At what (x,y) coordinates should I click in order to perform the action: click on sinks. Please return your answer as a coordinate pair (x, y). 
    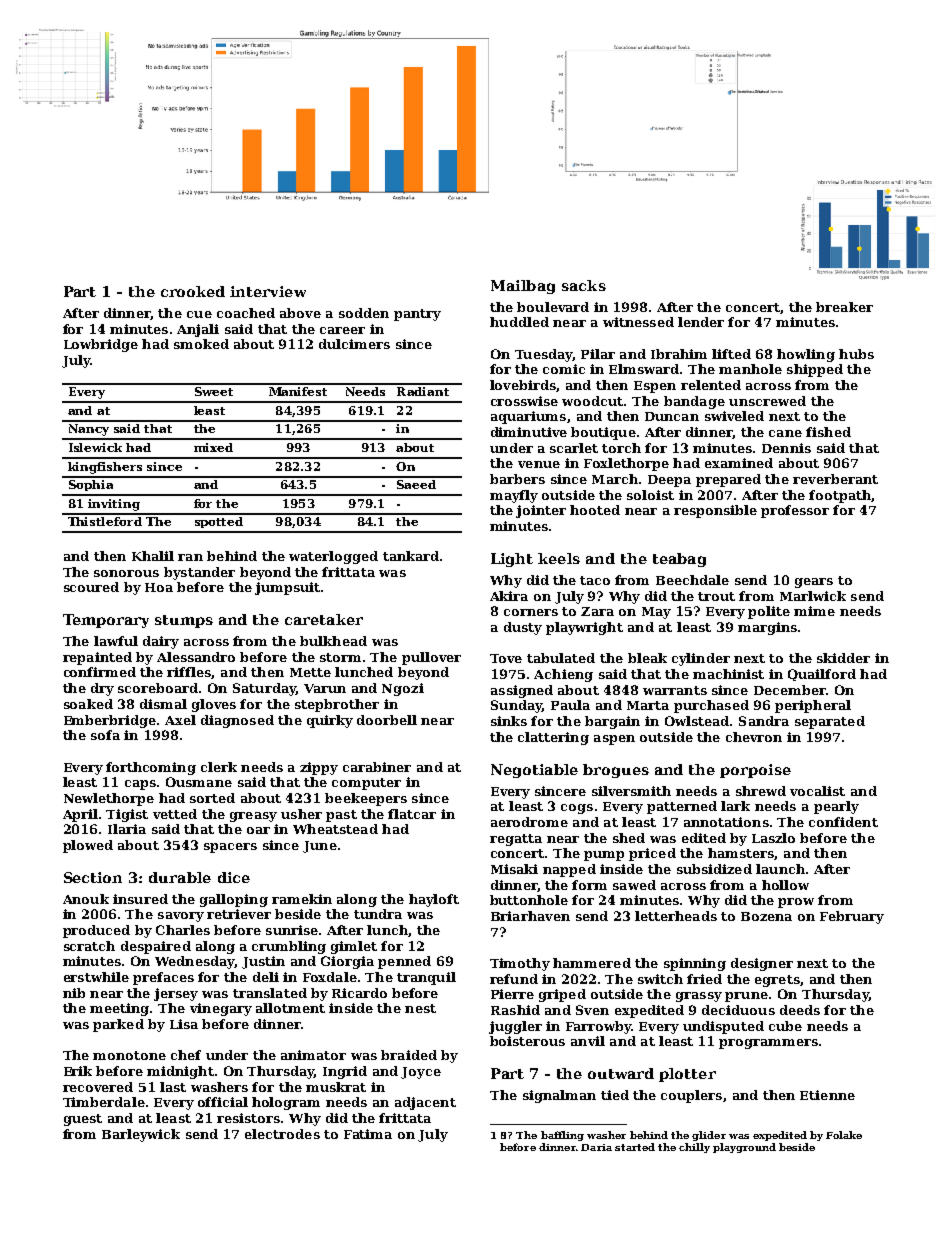
    Looking at the image, I should click on (509, 721).
